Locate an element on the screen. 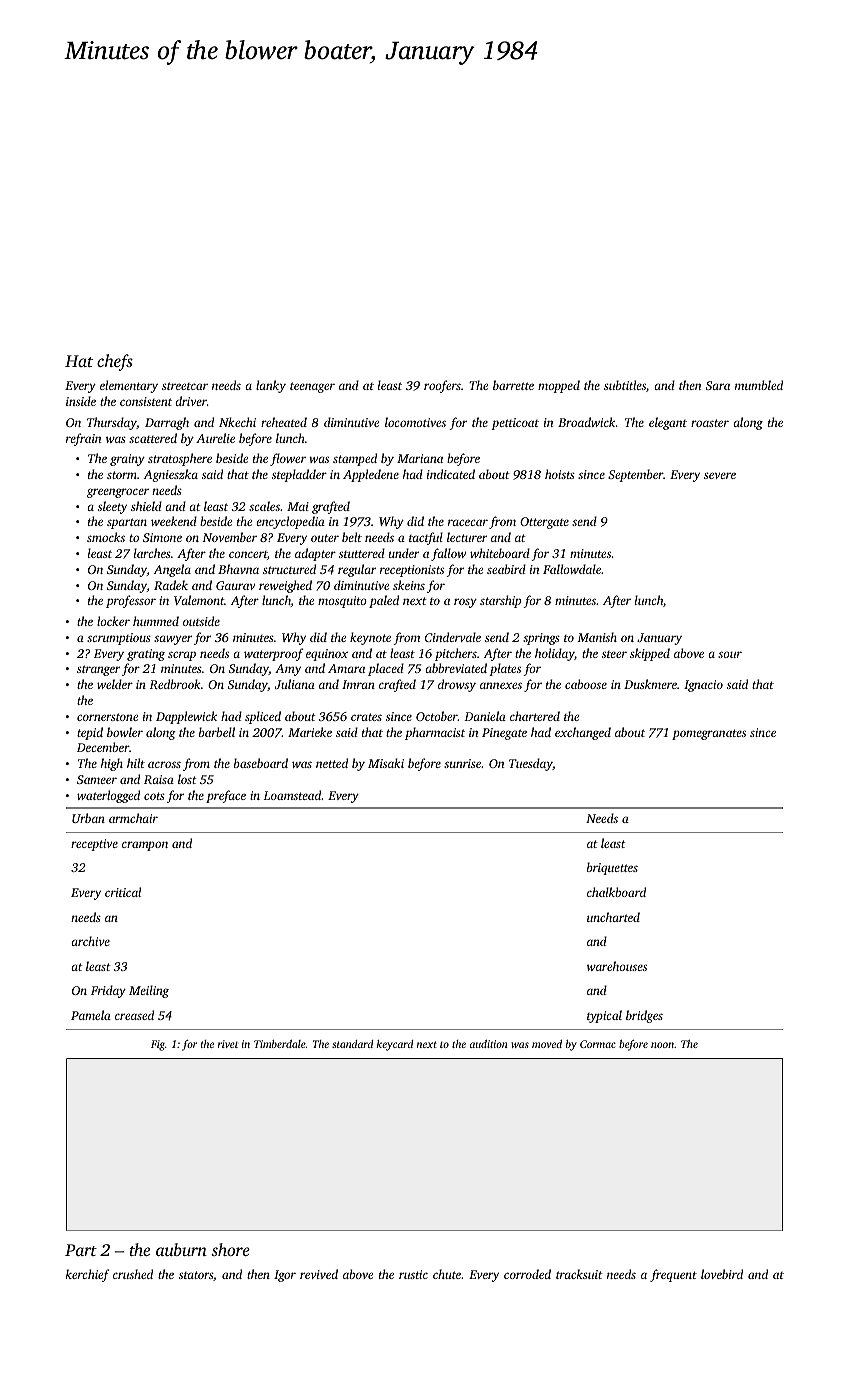  Meiling is located at coordinates (149, 991).
